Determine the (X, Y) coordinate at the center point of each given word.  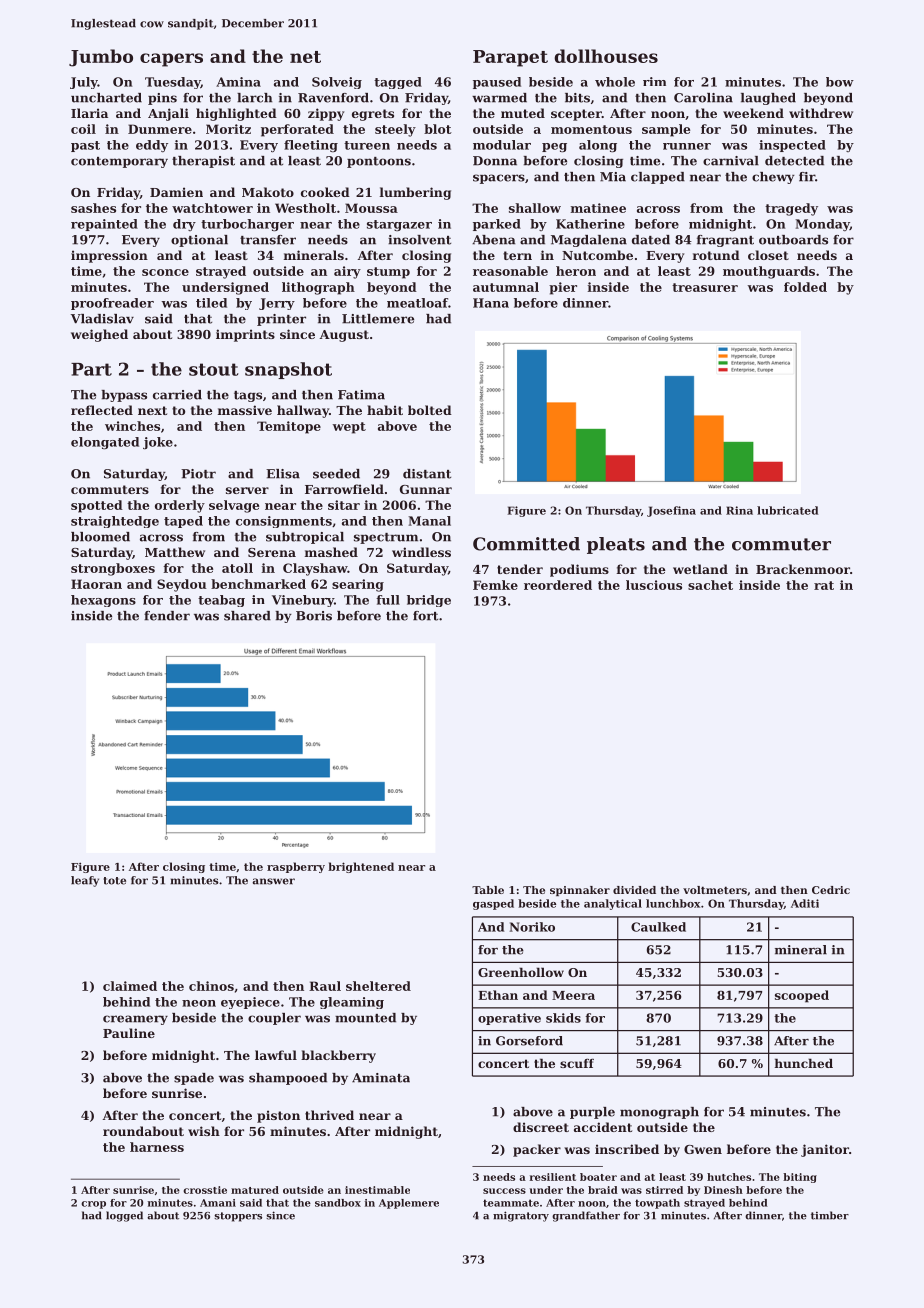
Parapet (510, 58)
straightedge (115, 522)
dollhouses (606, 56)
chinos (211, 986)
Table (488, 890)
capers (171, 60)
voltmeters (715, 890)
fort (425, 616)
